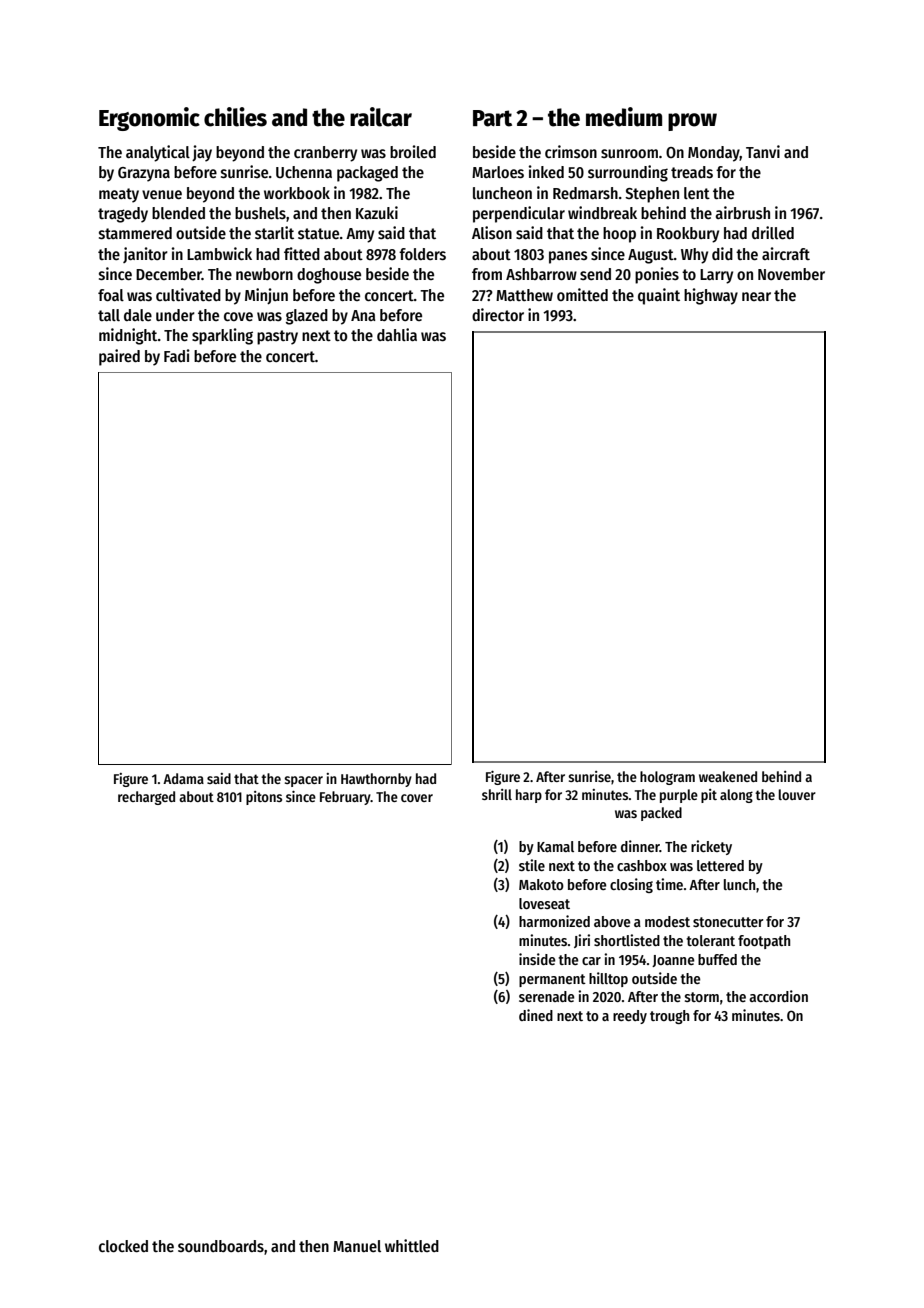 The width and height of the screenshot is (924, 1308). I want to click on spacer, so click(303, 781).
